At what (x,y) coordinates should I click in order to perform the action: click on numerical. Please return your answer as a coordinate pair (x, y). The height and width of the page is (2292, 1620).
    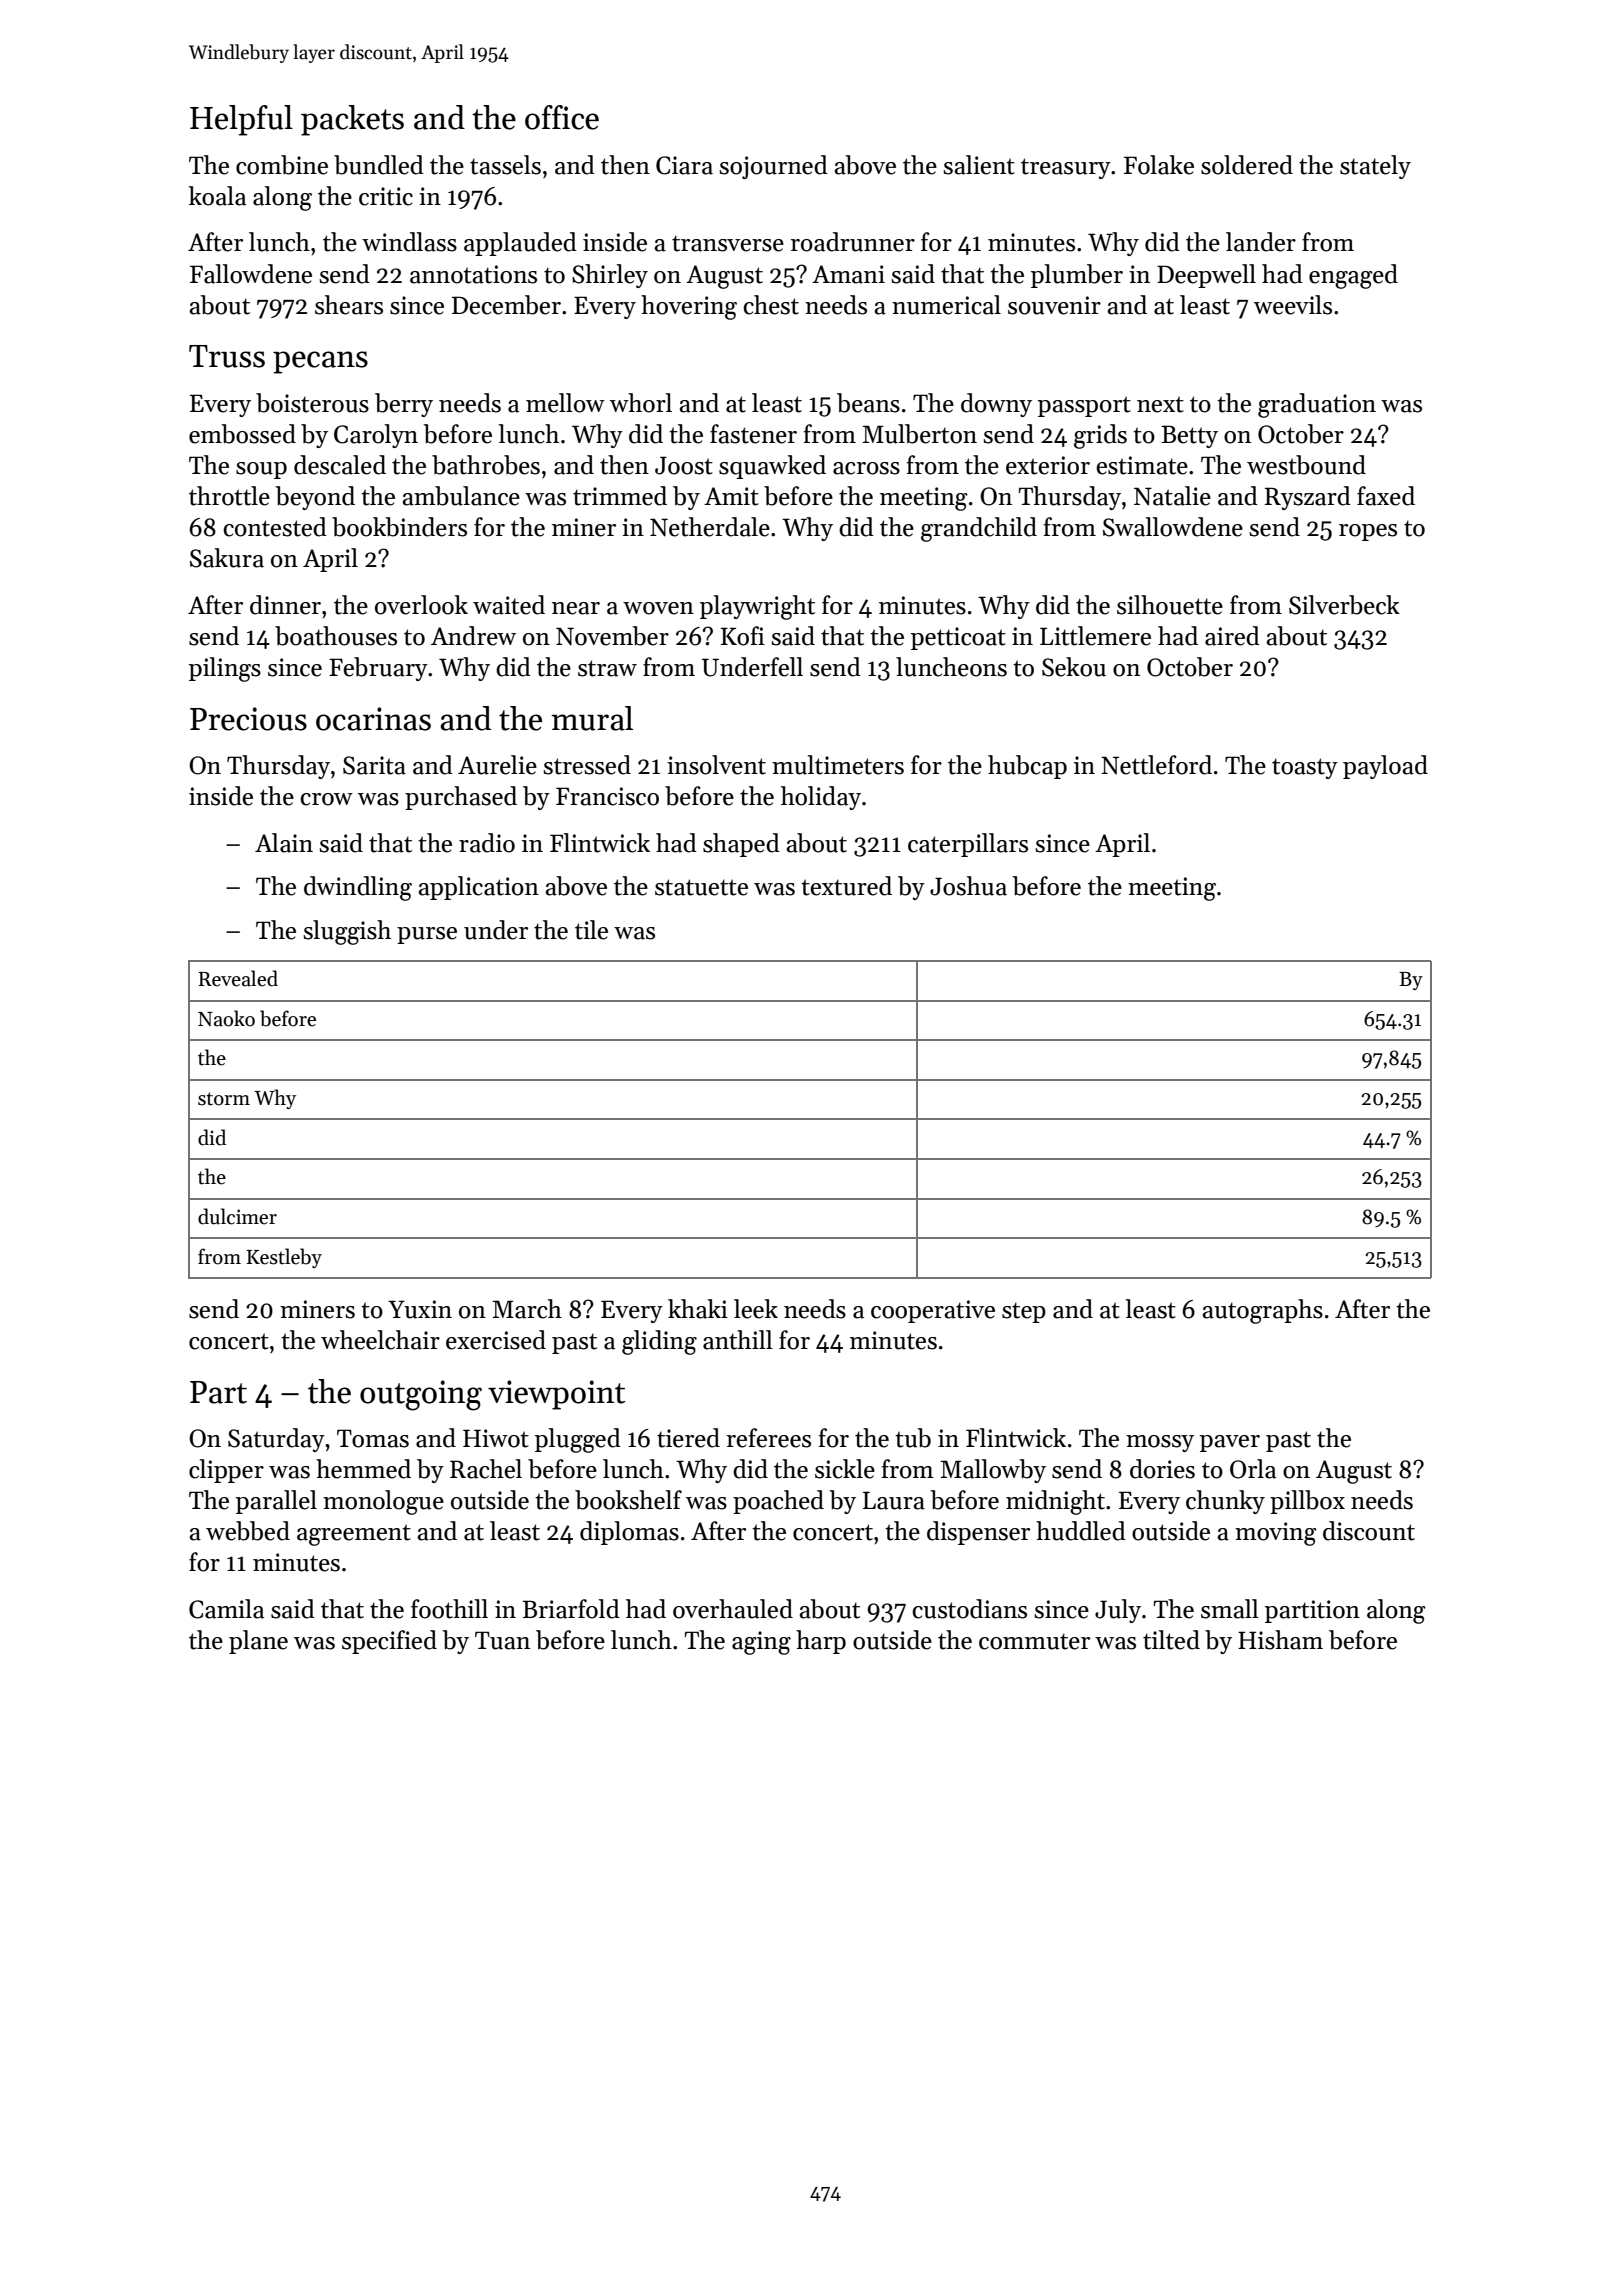
    Looking at the image, I should click on (946, 305).
